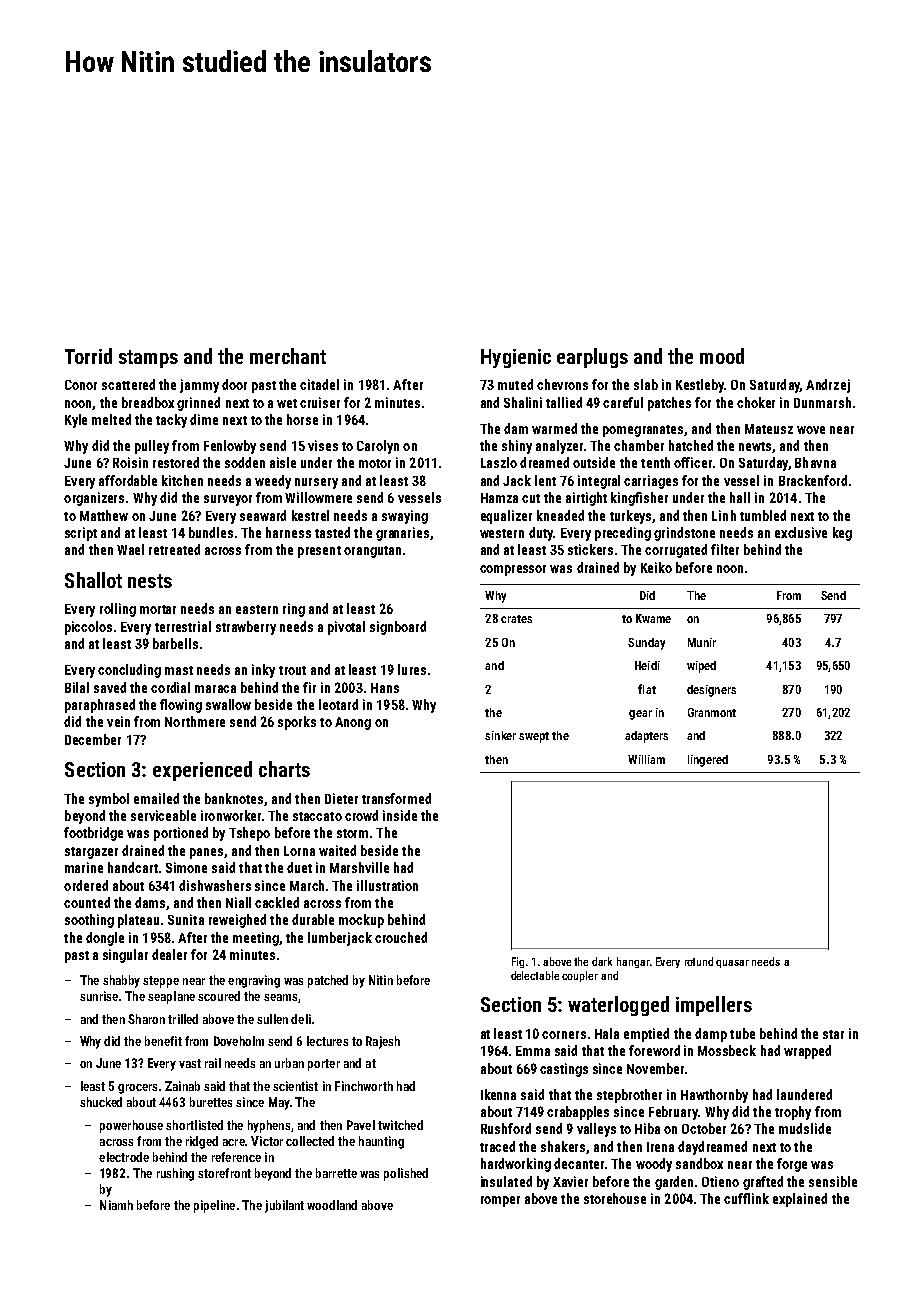 This screenshot has width=924, height=1308. Describe the element at coordinates (89, 921) in the screenshot. I see `soothing` at that location.
